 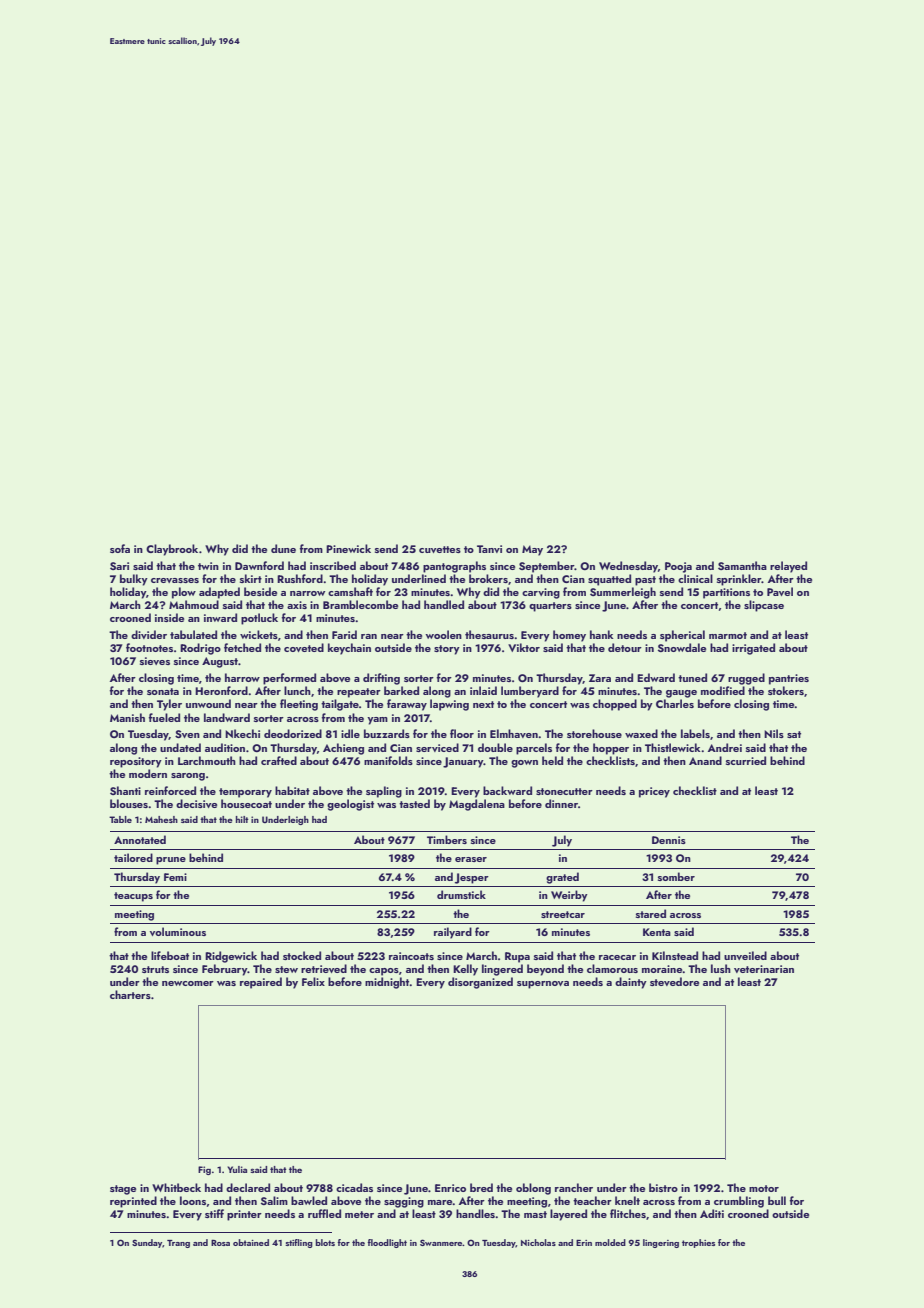 What do you see at coordinates (674, 981) in the screenshot?
I see `stevedore` at bounding box center [674, 981].
